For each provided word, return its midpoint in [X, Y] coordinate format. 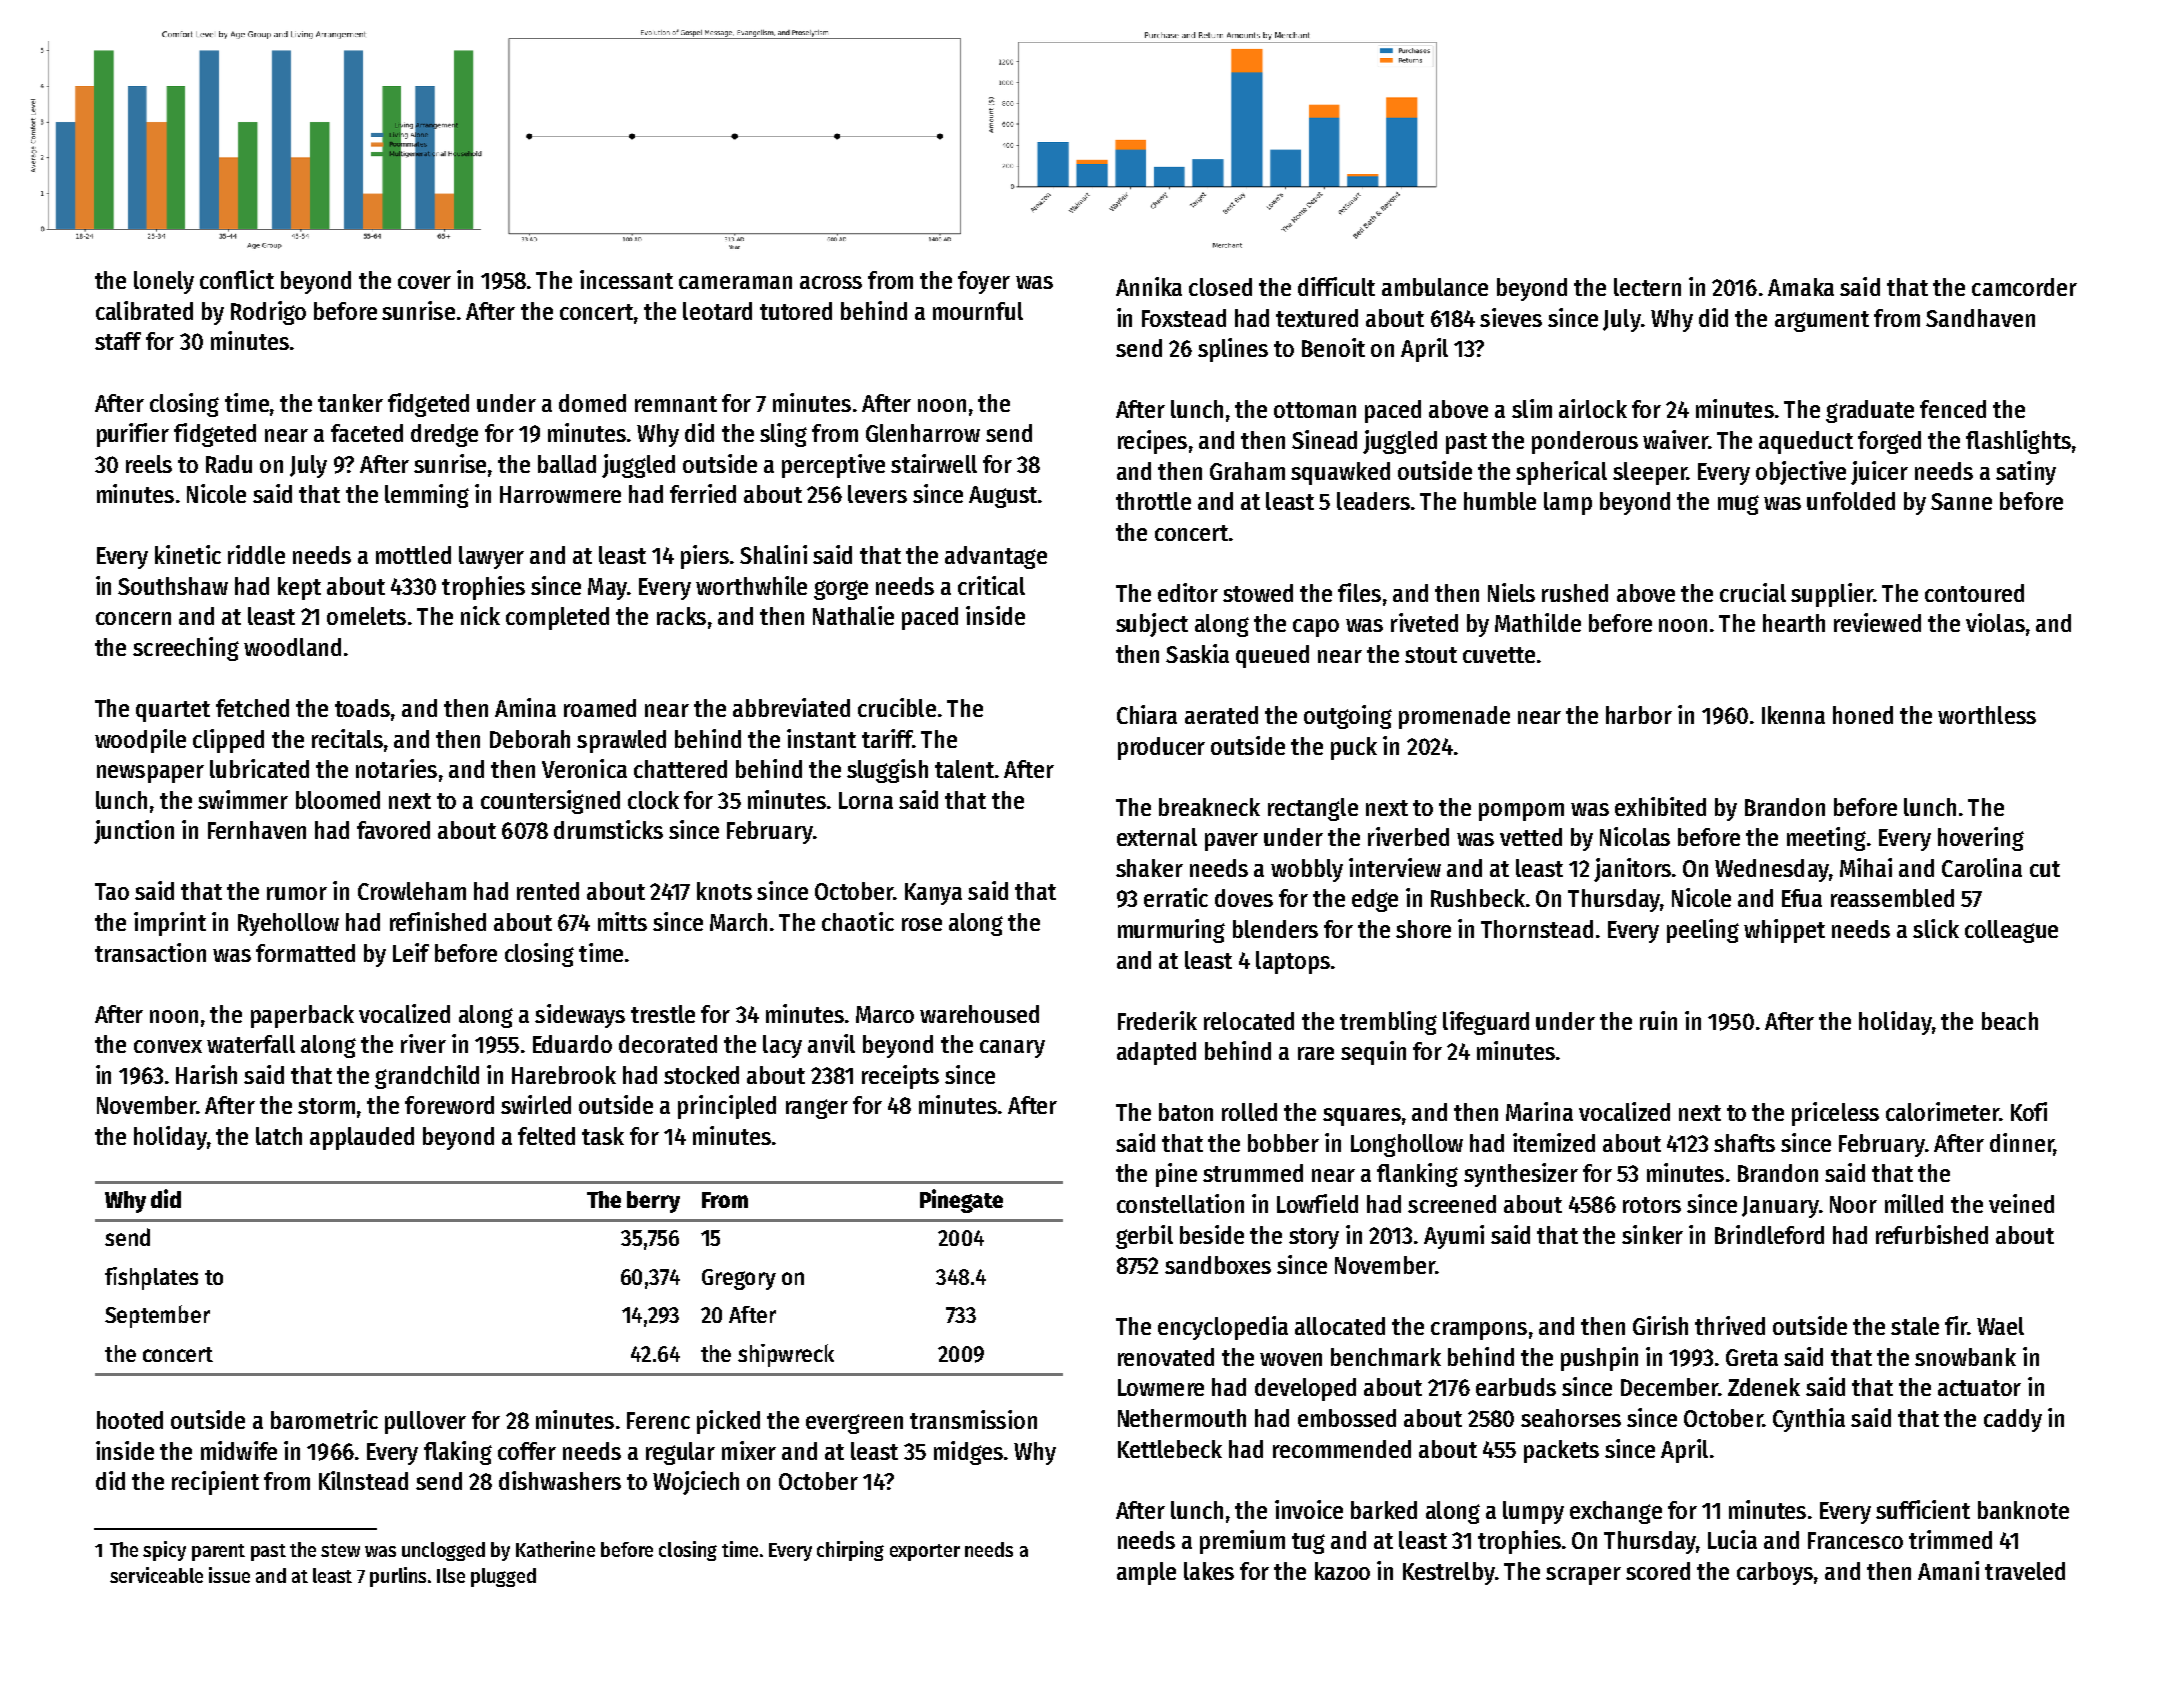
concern [133, 618]
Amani [1948, 1570]
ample [1146, 1573]
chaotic [858, 921]
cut [2045, 869]
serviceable [156, 1575]
